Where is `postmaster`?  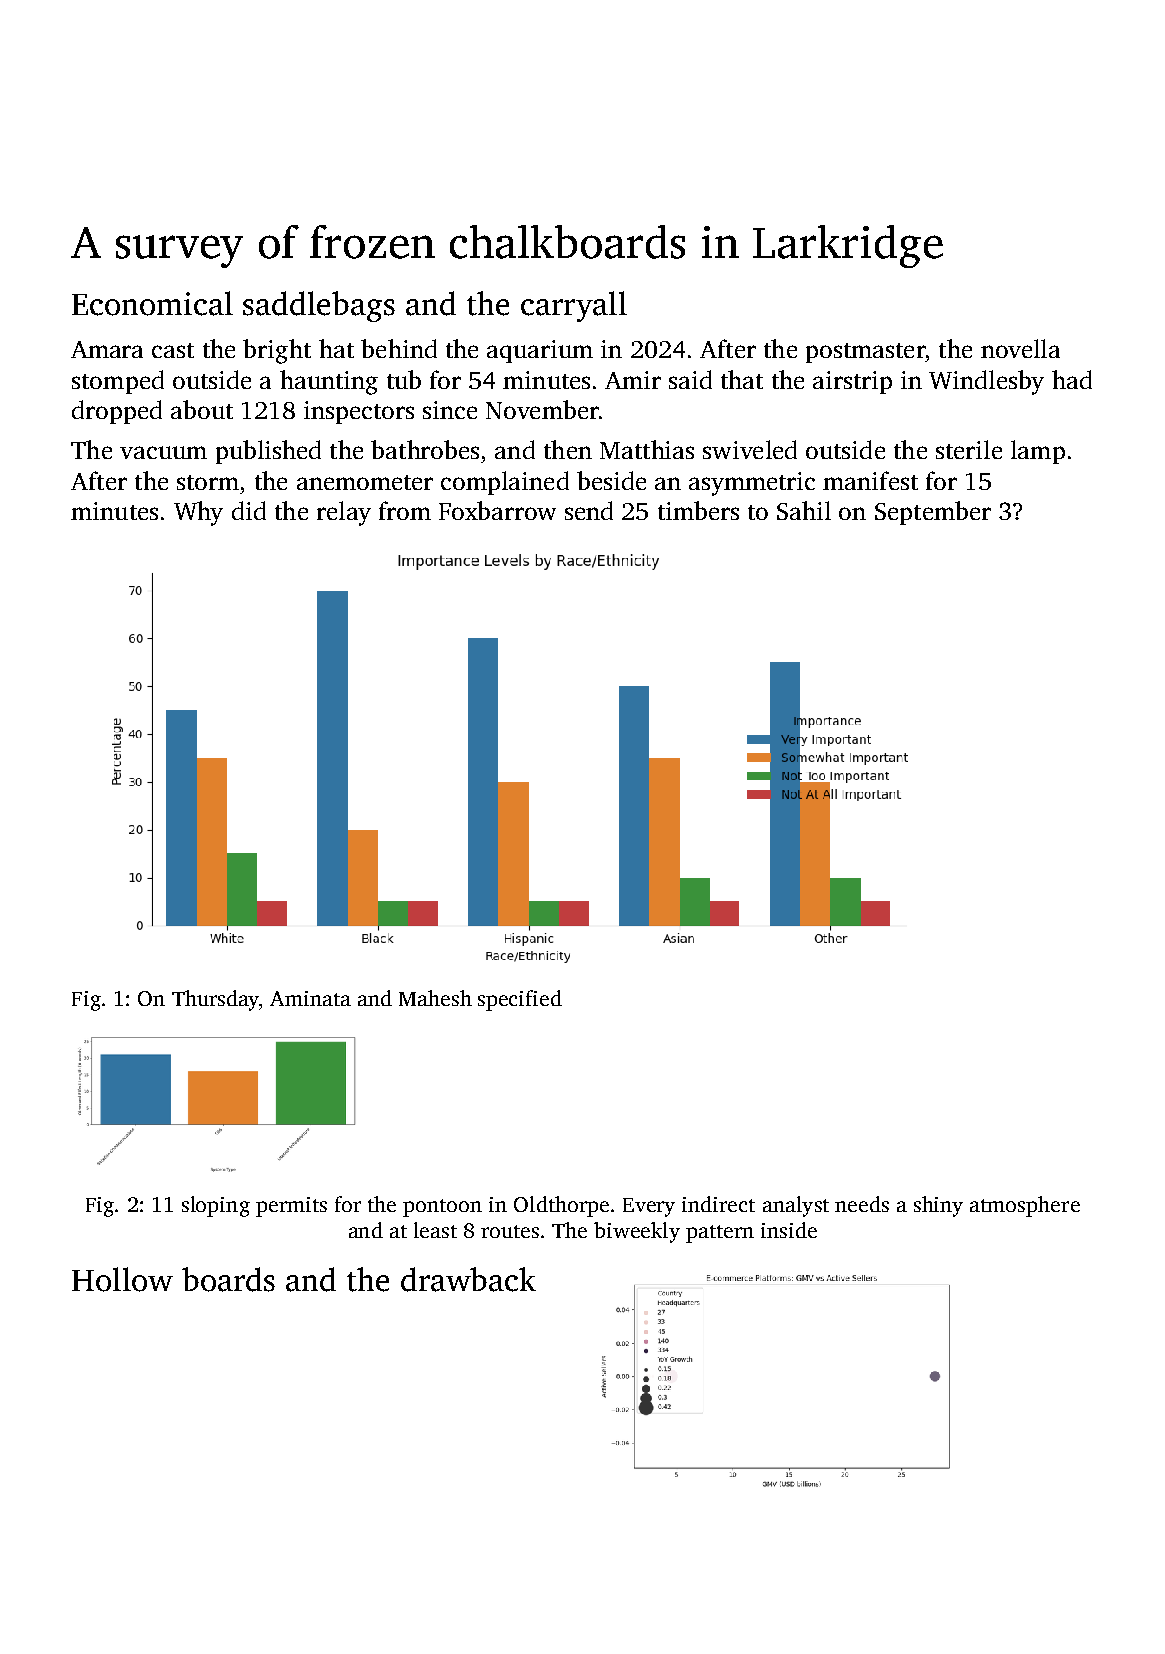
postmaster is located at coordinates (865, 353).
